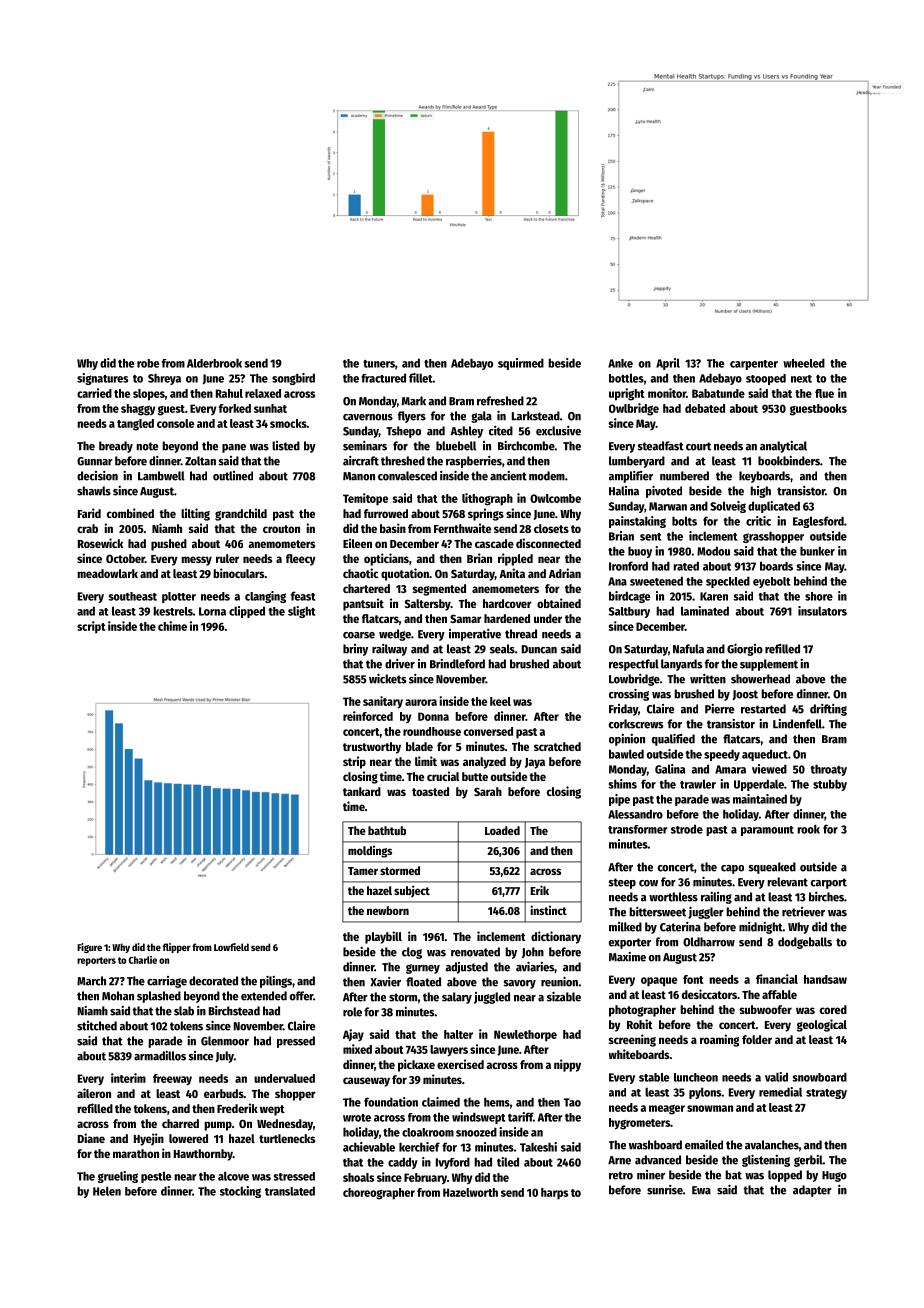  Describe the element at coordinates (379, 364) in the screenshot. I see `tuners` at that location.
